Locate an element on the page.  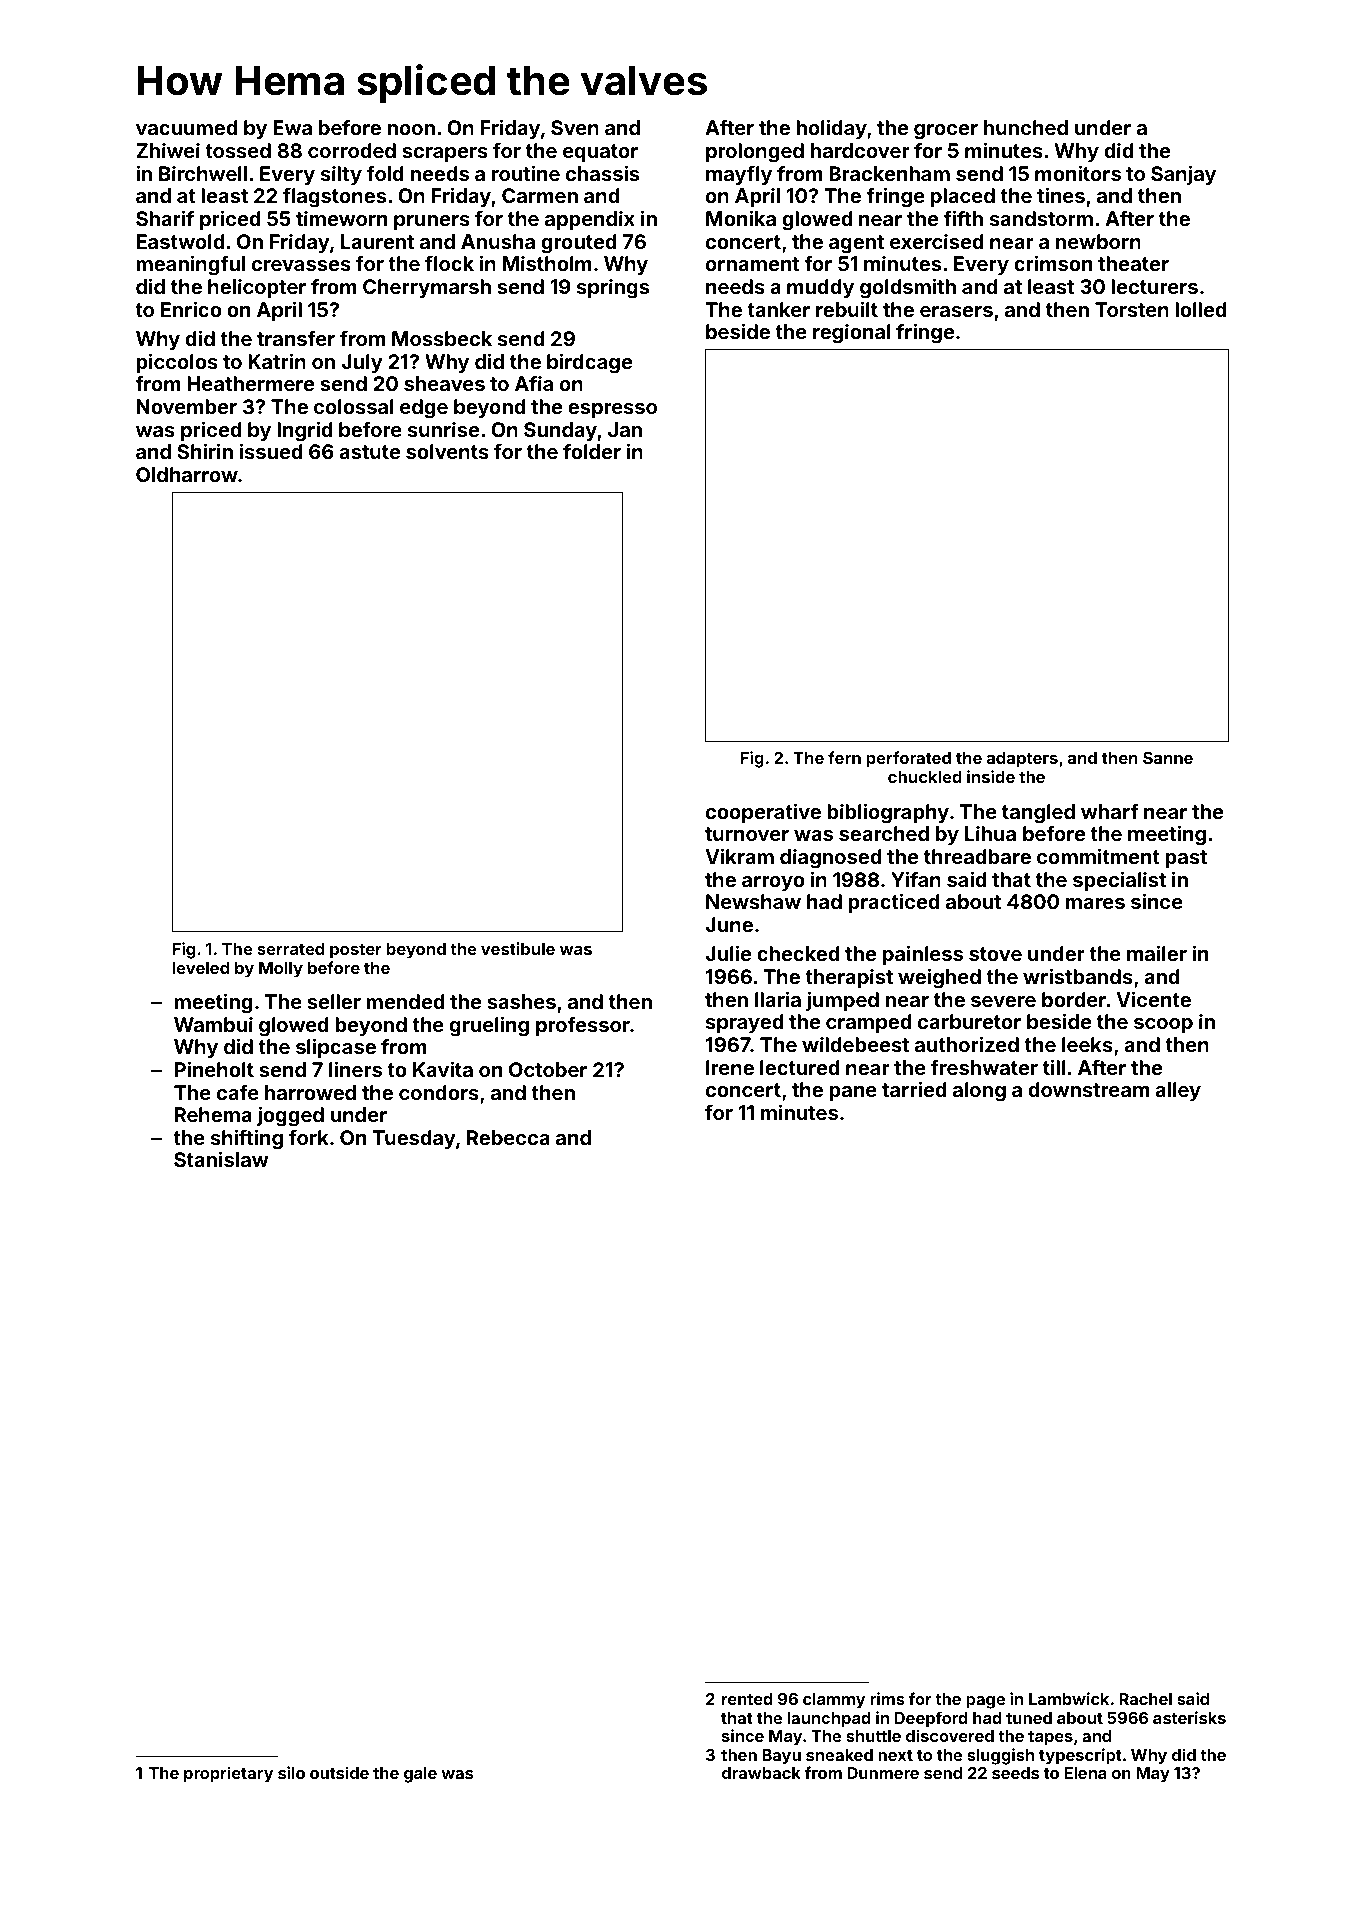
Bayu is located at coordinates (781, 1757).
